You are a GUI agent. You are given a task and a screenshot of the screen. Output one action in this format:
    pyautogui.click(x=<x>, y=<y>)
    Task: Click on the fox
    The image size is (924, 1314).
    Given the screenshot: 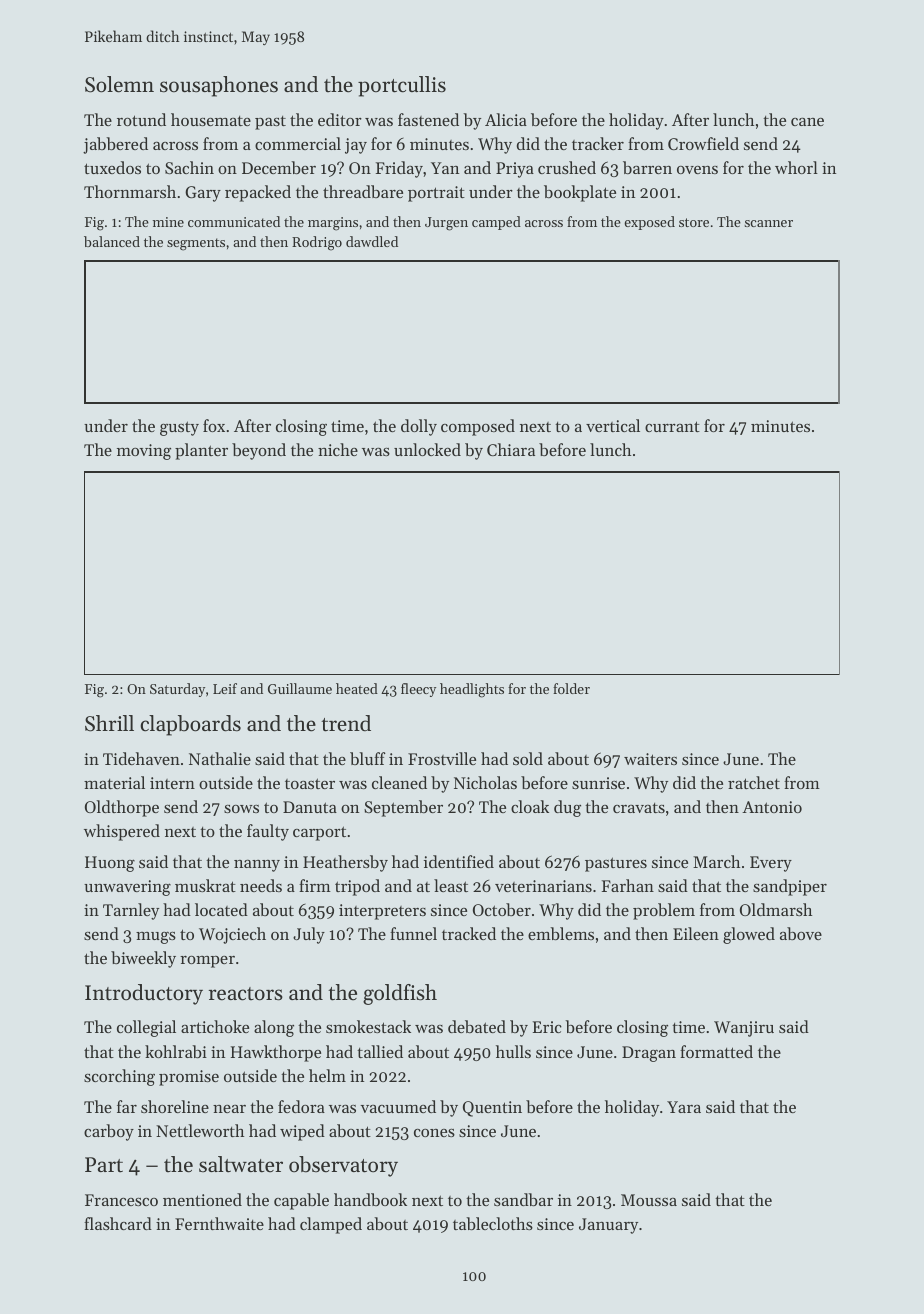 What is the action you would take?
    pyautogui.click(x=214, y=425)
